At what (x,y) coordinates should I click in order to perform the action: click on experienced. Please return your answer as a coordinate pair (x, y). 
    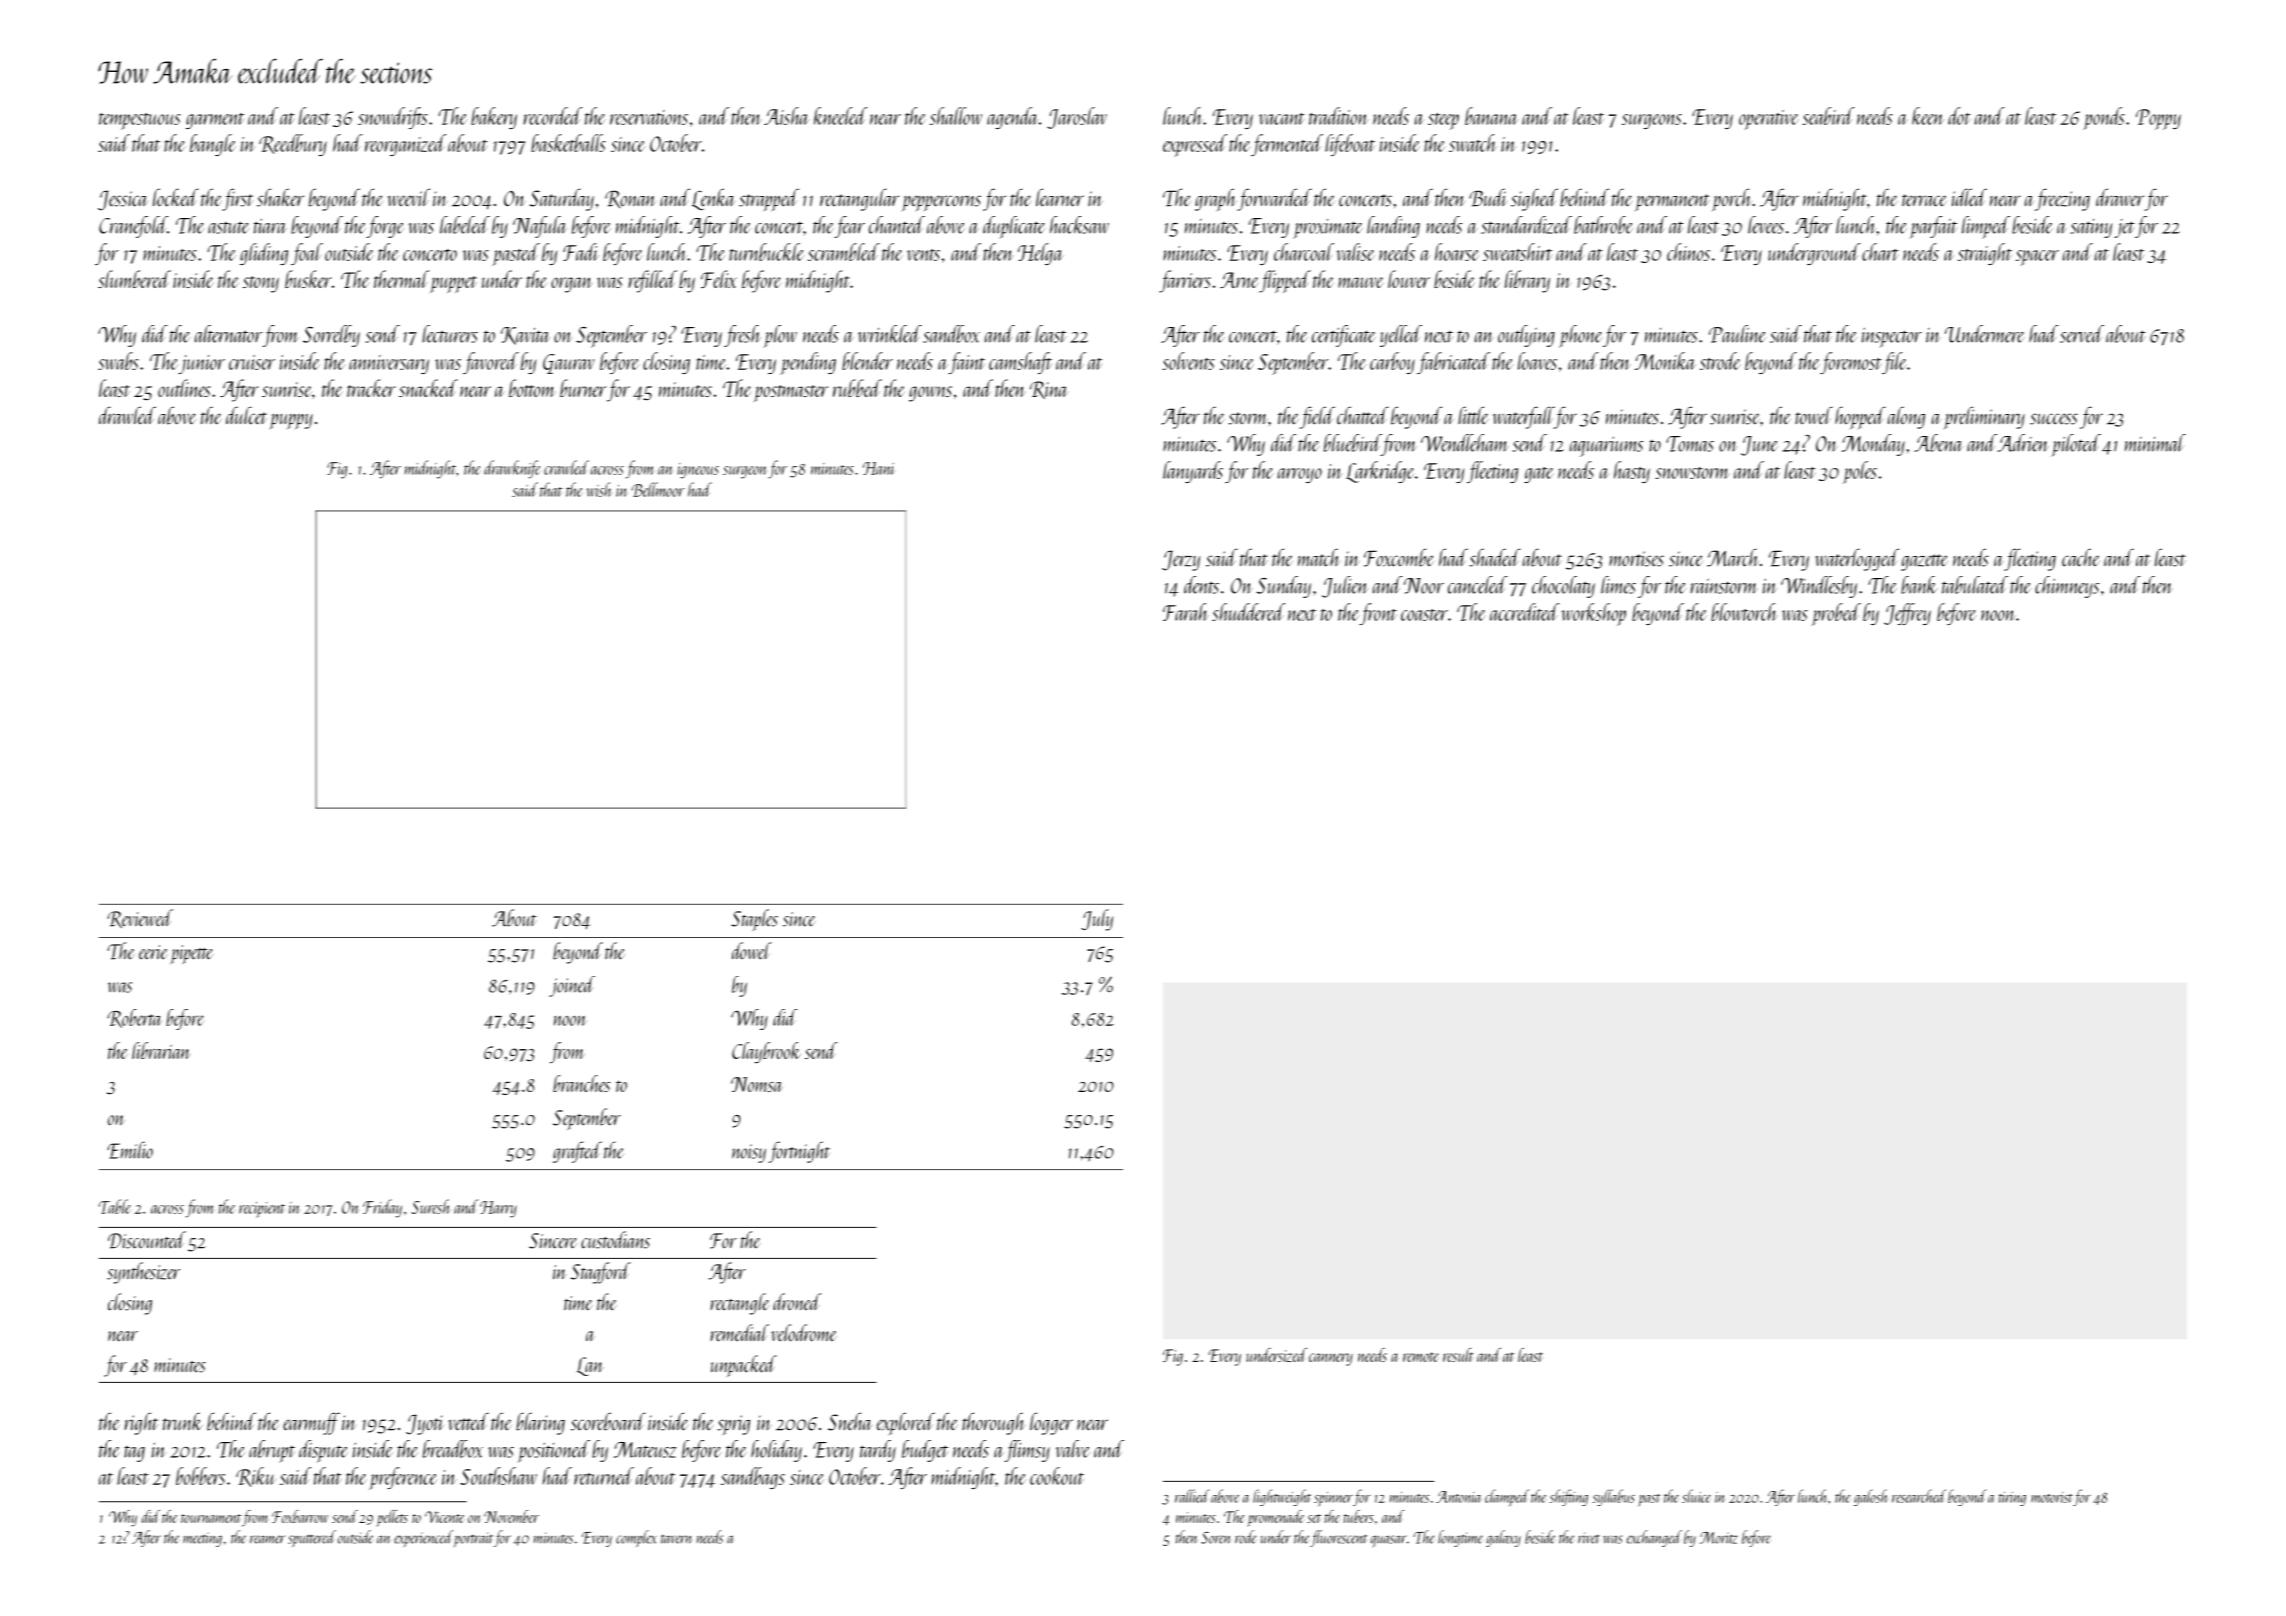
    Looking at the image, I should click on (423, 1538).
